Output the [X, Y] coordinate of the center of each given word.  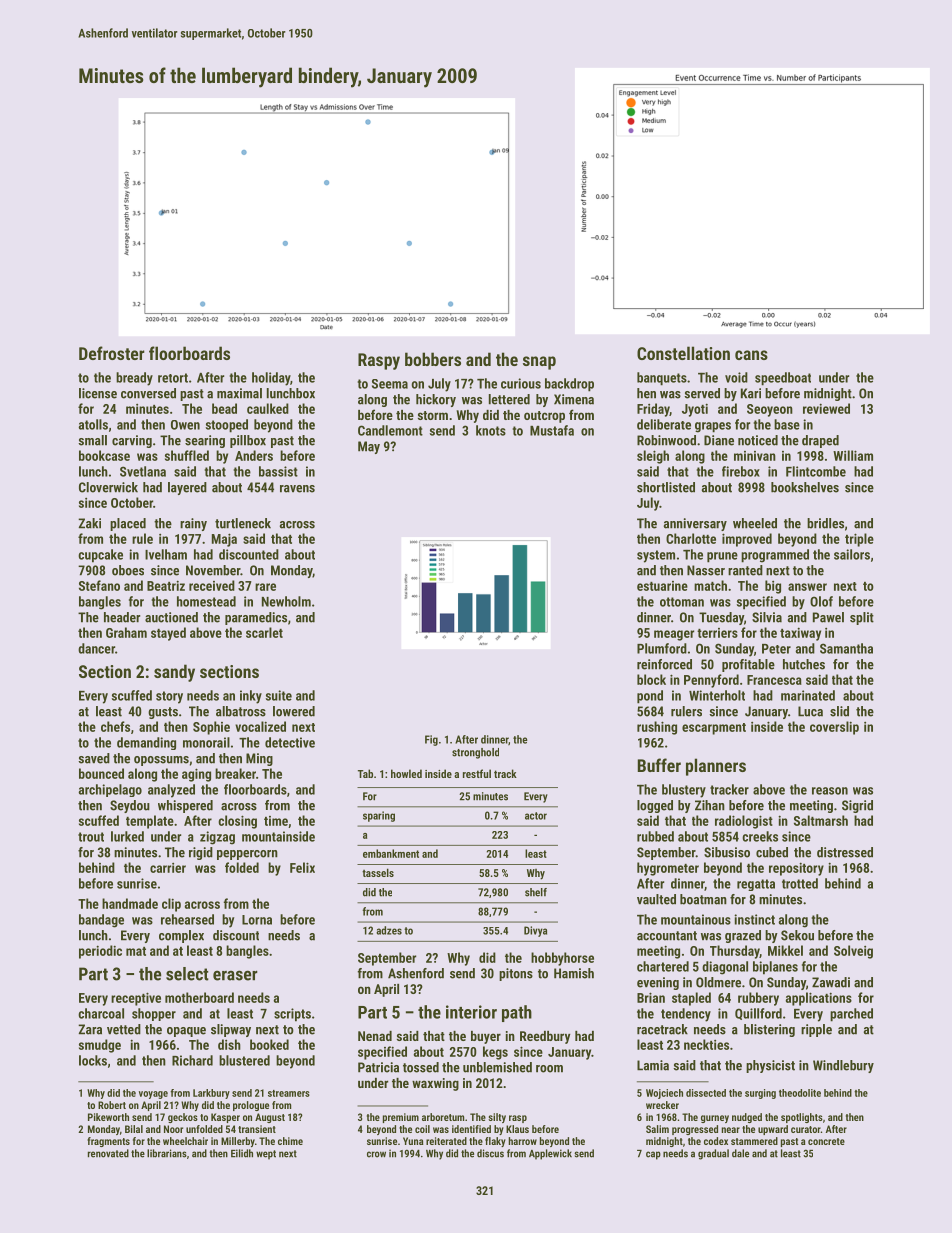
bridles [825, 523]
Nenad [375, 1036]
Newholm [286, 601]
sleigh [653, 457]
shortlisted [666, 487]
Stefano [99, 585]
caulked [268, 408]
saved [94, 758]
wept [266, 1155]
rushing [657, 728]
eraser [235, 975]
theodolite [800, 1093]
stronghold [475, 753]
